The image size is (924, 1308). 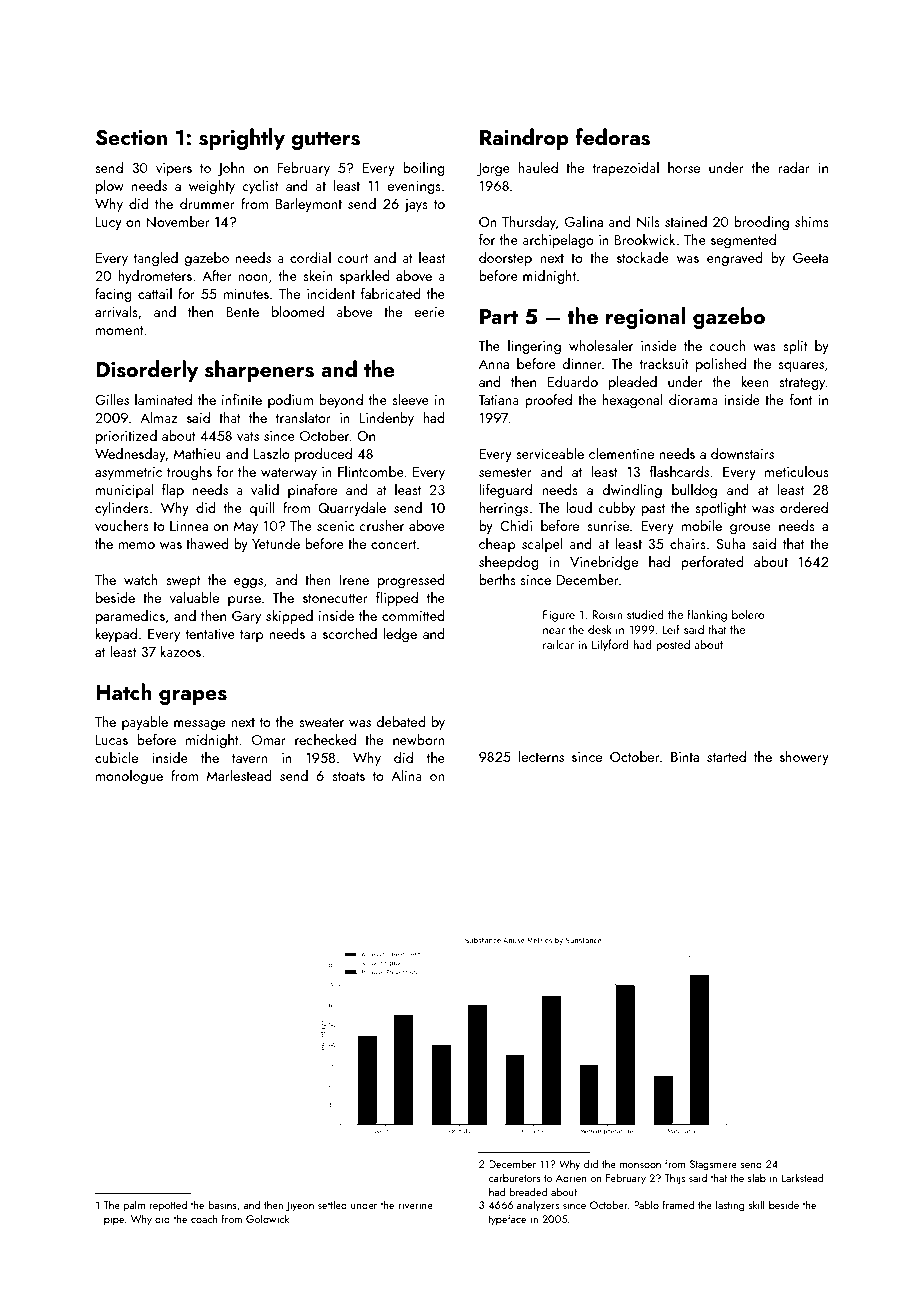 I want to click on sheepdog, so click(x=509, y=563).
